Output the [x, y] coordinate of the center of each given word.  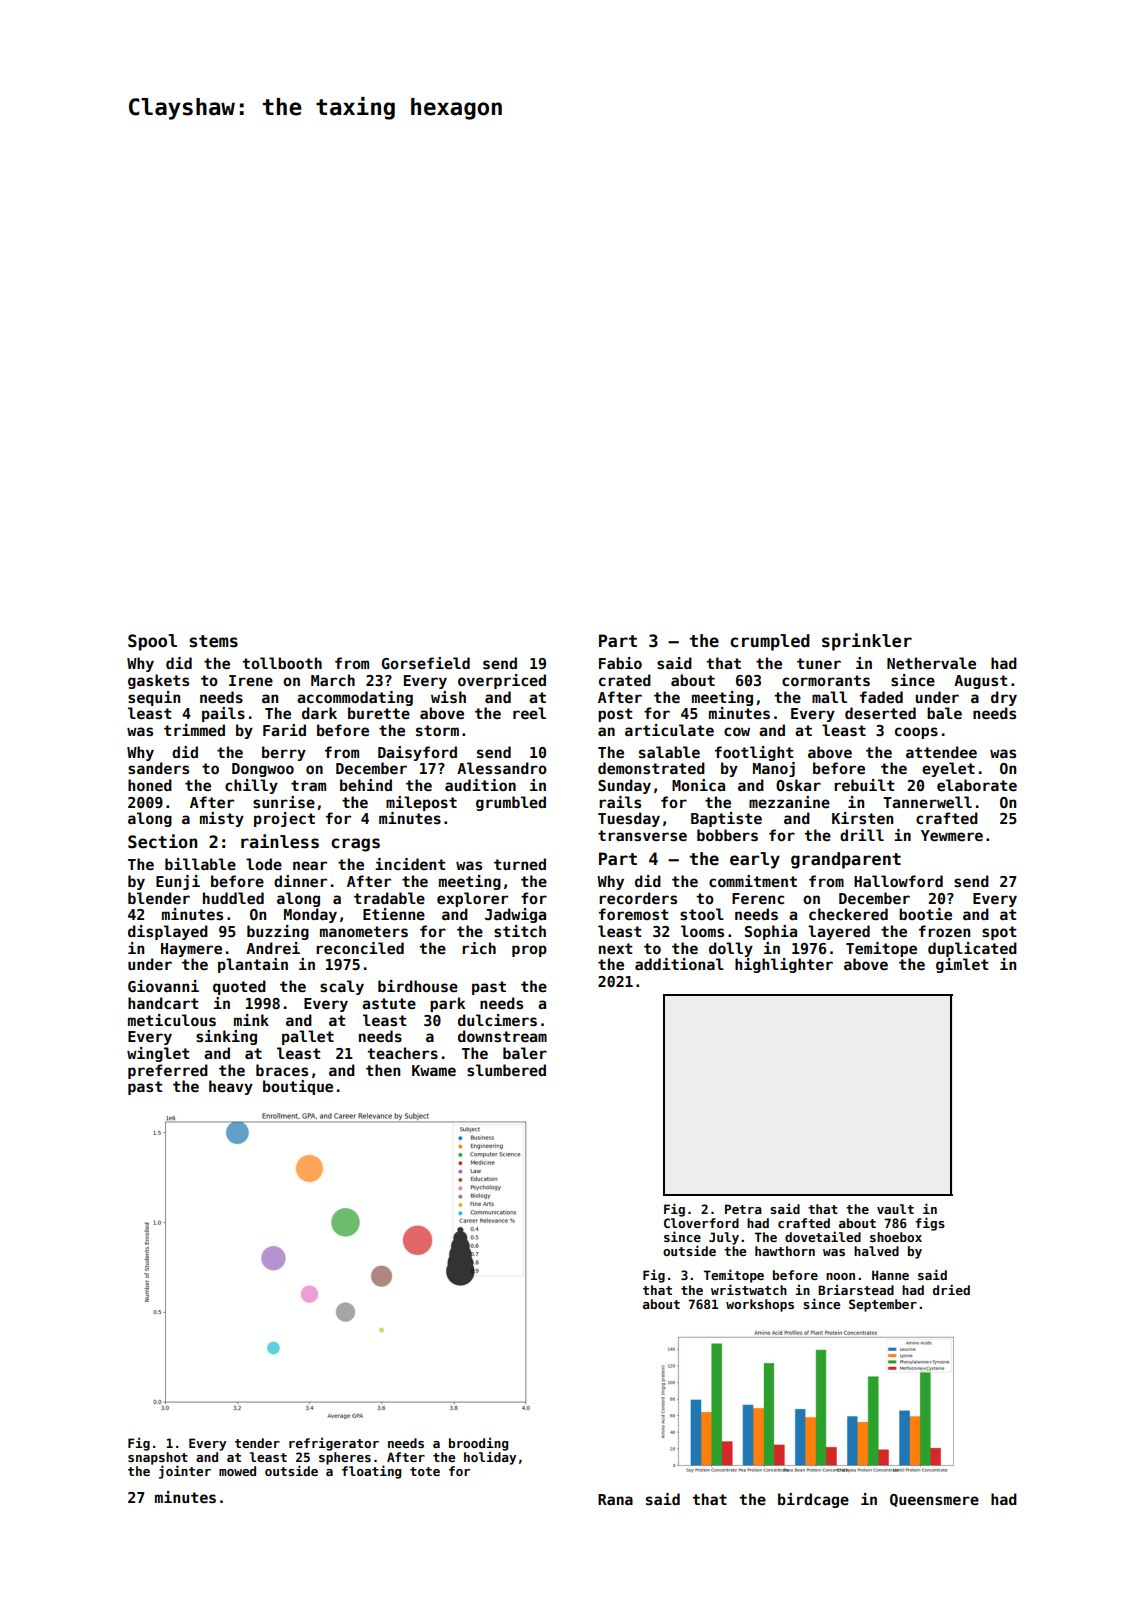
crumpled [770, 642]
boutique [298, 1087]
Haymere [191, 950]
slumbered [506, 1070]
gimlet [962, 965]
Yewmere [952, 835]
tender [257, 1443]
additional [679, 964]
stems [213, 641]
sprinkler [867, 642]
